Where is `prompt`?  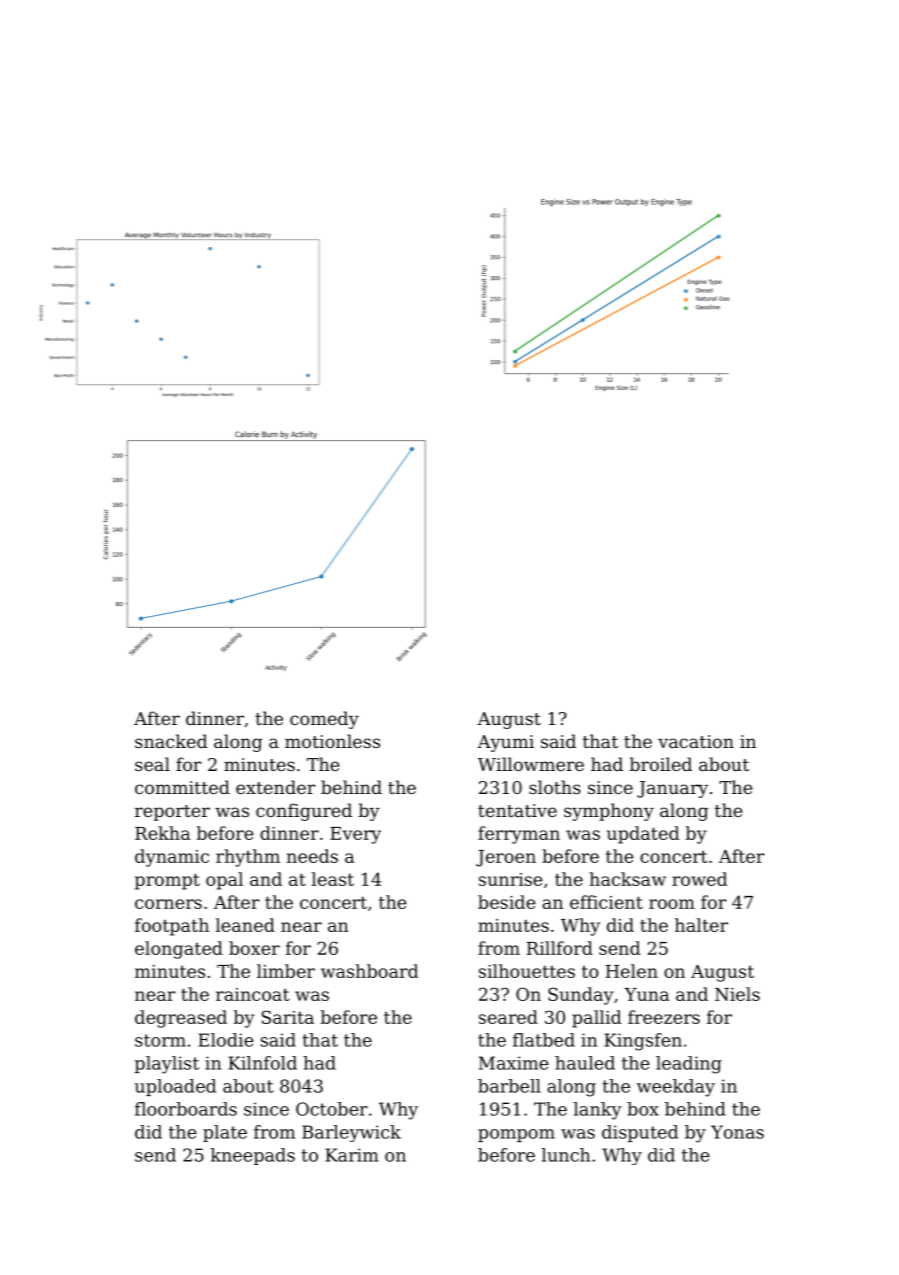
prompt is located at coordinates (167, 881).
